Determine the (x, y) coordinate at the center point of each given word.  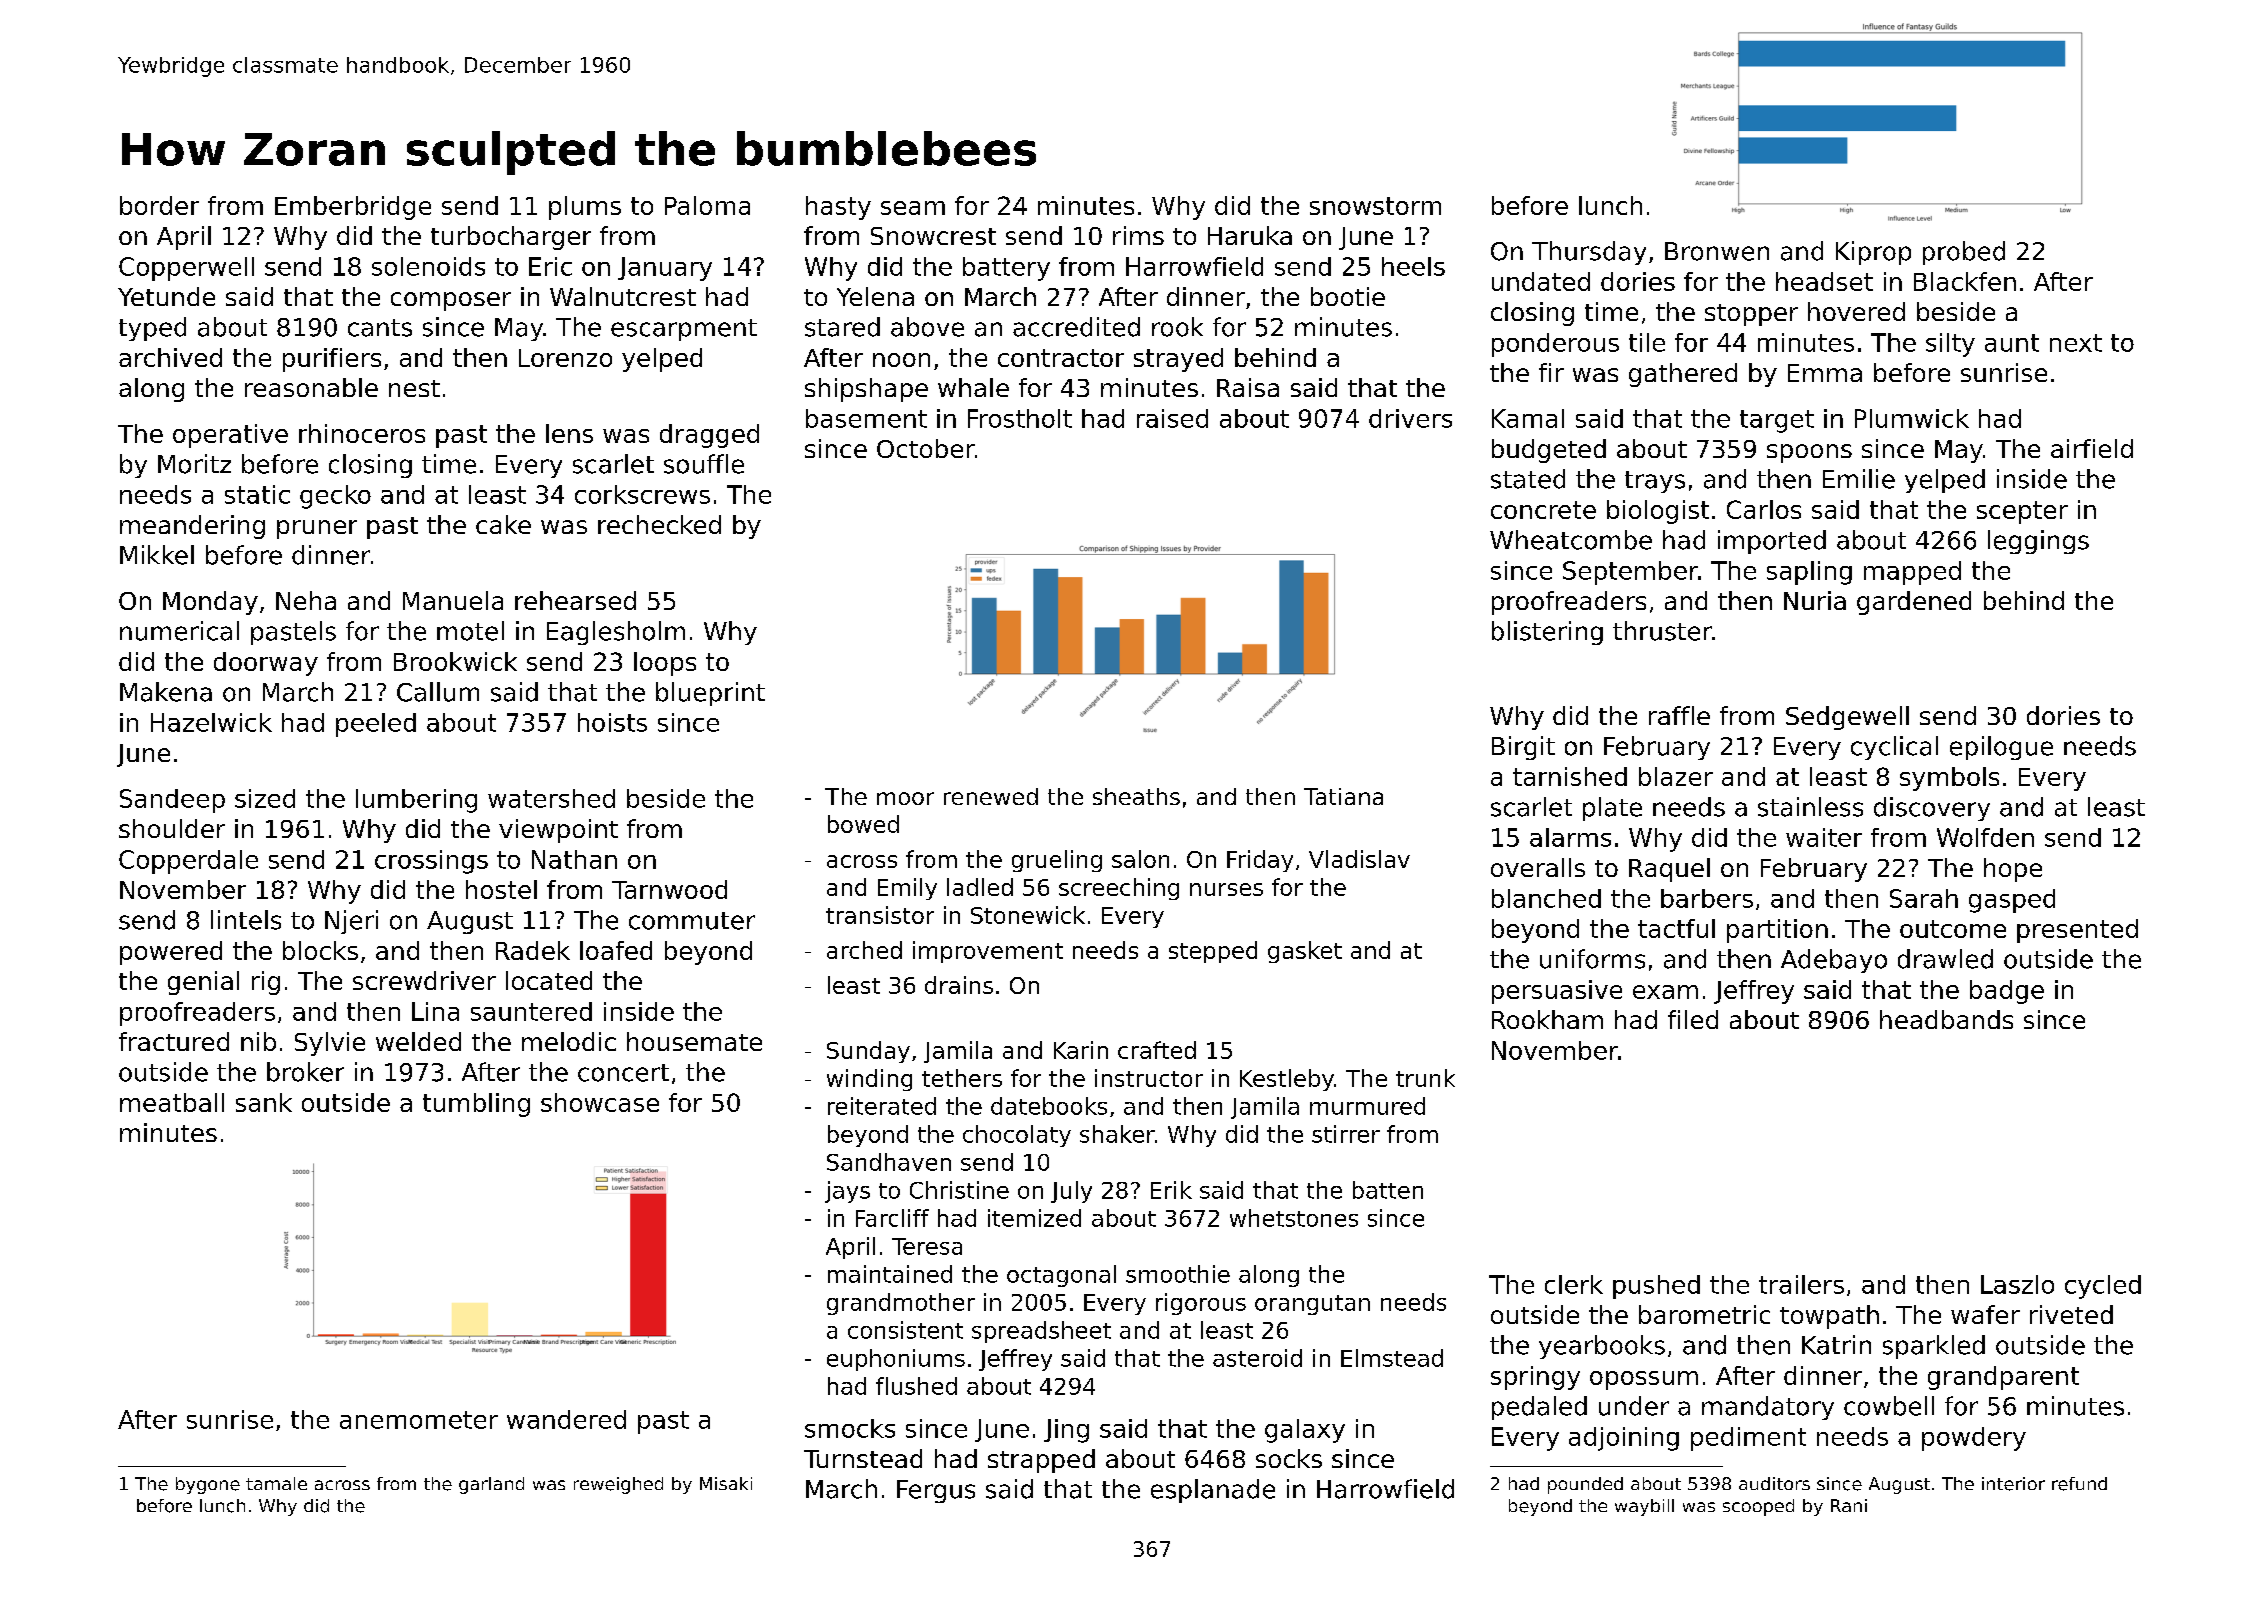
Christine (959, 1190)
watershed (551, 798)
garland (491, 1485)
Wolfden (1985, 837)
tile (1647, 342)
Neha (306, 600)
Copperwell (186, 269)
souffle (704, 464)
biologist (1658, 512)
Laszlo (2017, 1284)
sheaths (1136, 796)
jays (847, 1192)
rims (1138, 235)
